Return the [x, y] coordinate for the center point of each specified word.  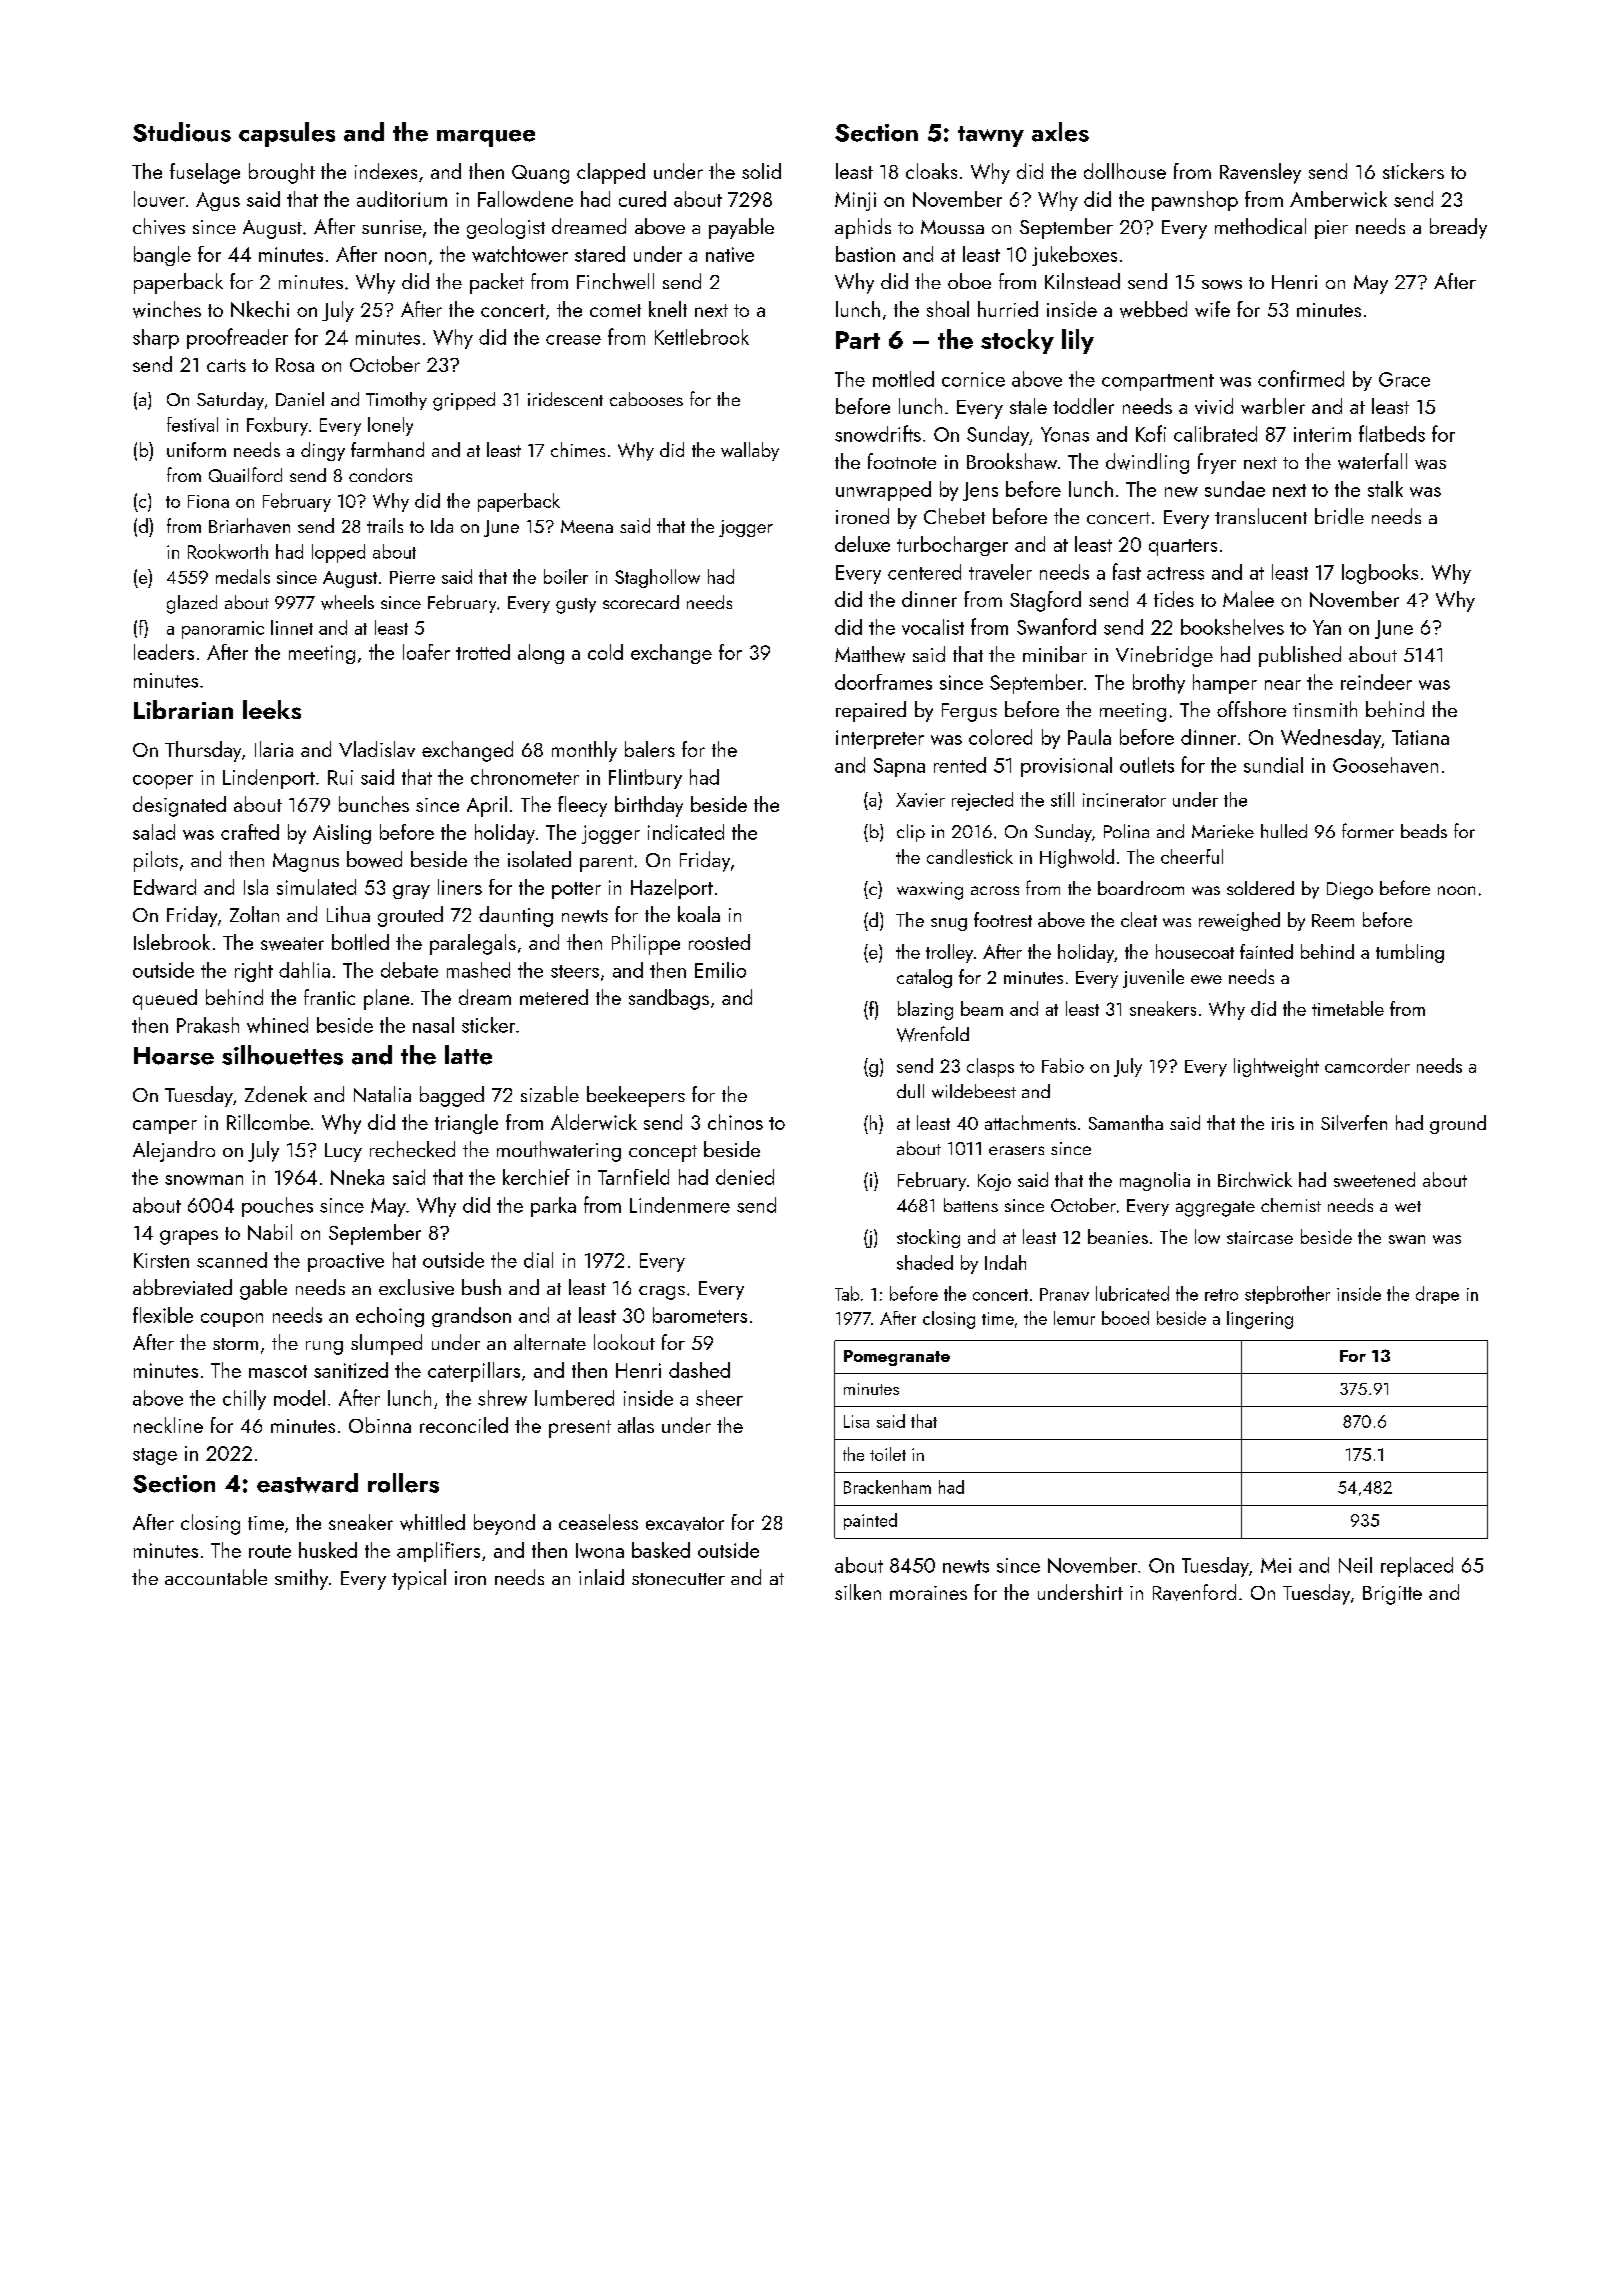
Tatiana [1420, 737]
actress [1175, 573]
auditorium [402, 199]
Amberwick [1338, 199]
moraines [928, 1593]
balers [650, 749]
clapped [611, 173]
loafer [426, 652]
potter [576, 890]
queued [165, 999]
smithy [301, 1579]
